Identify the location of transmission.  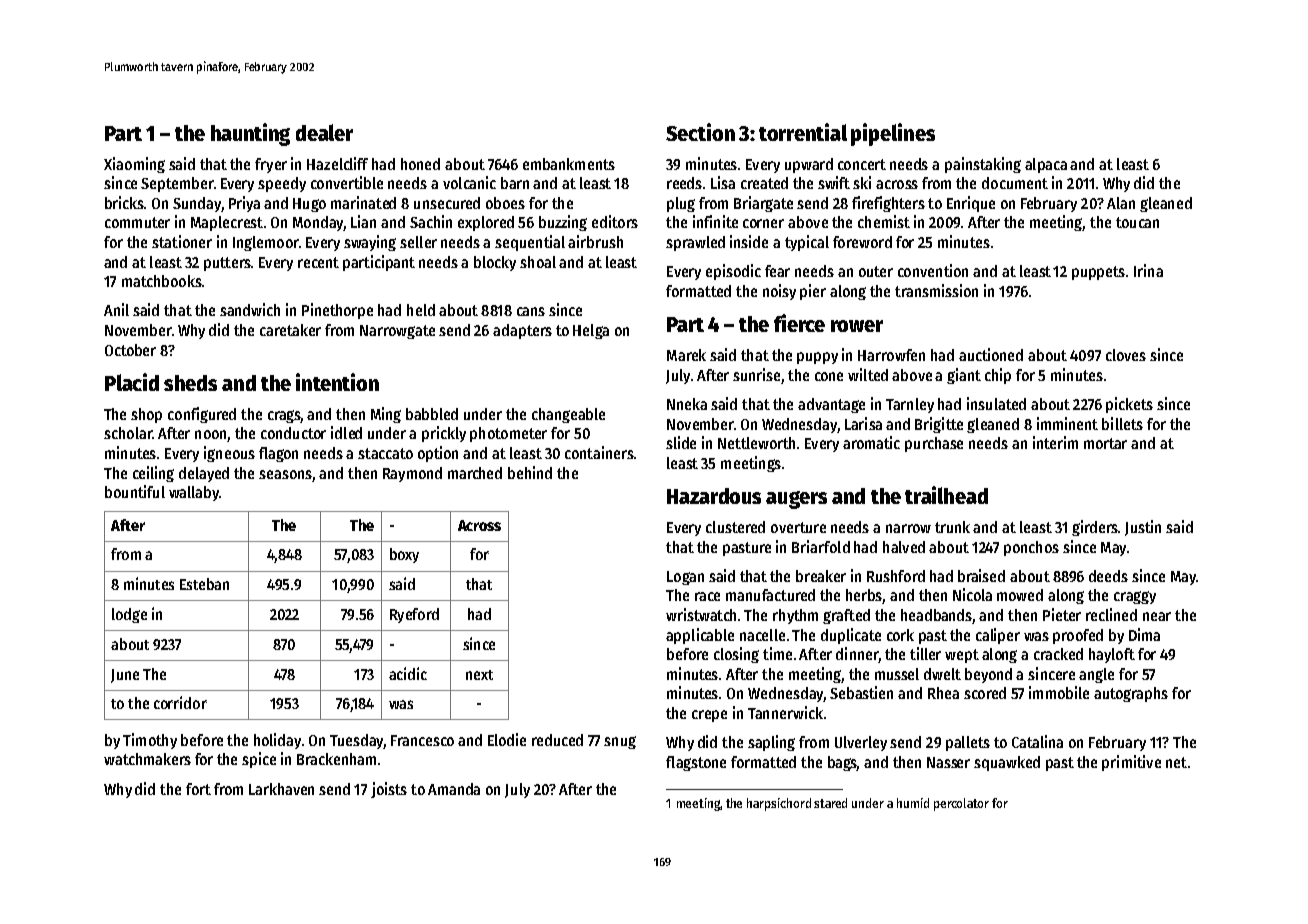
(936, 290).
